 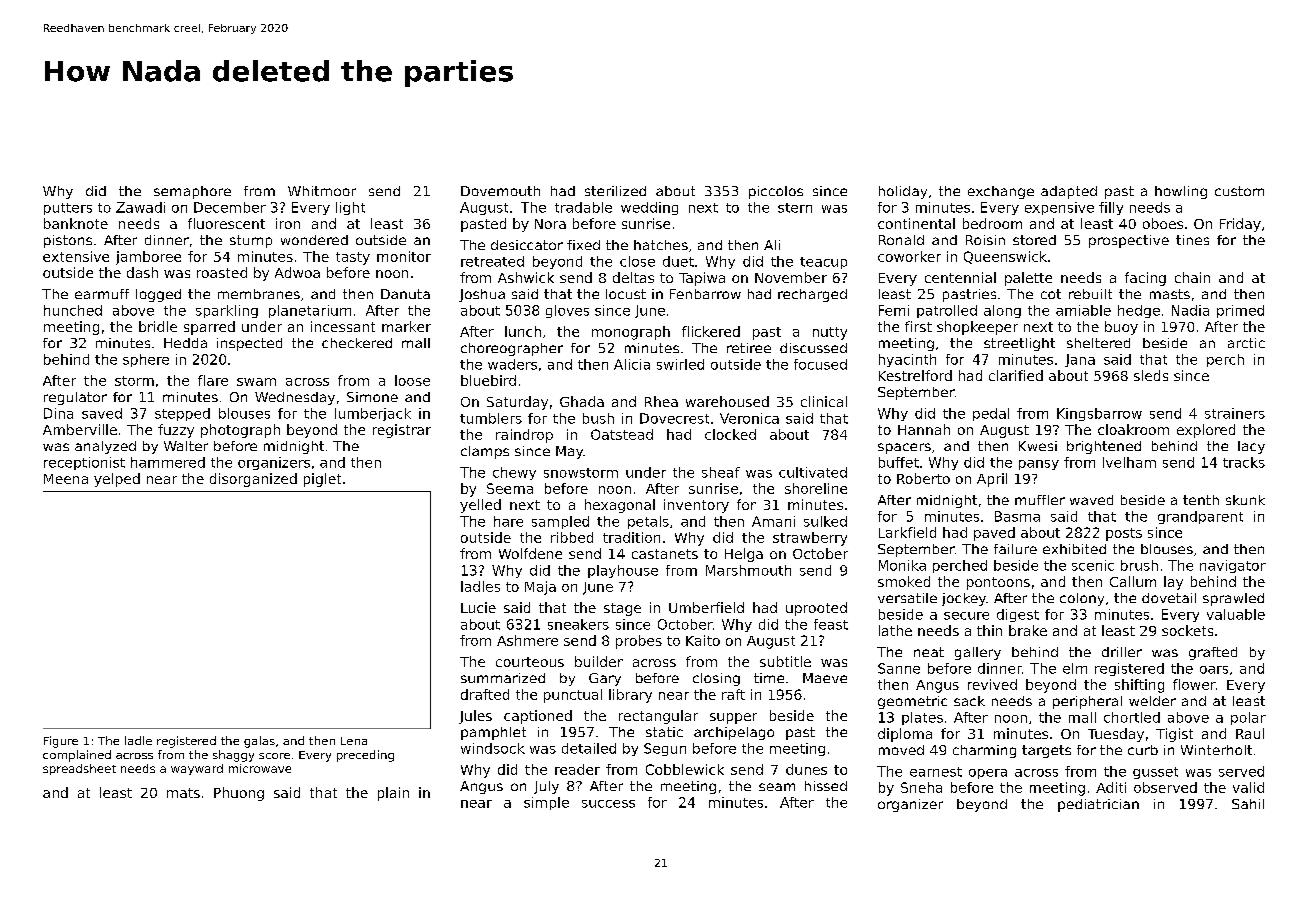 What do you see at coordinates (1235, 413) in the document?
I see `strainers` at bounding box center [1235, 413].
